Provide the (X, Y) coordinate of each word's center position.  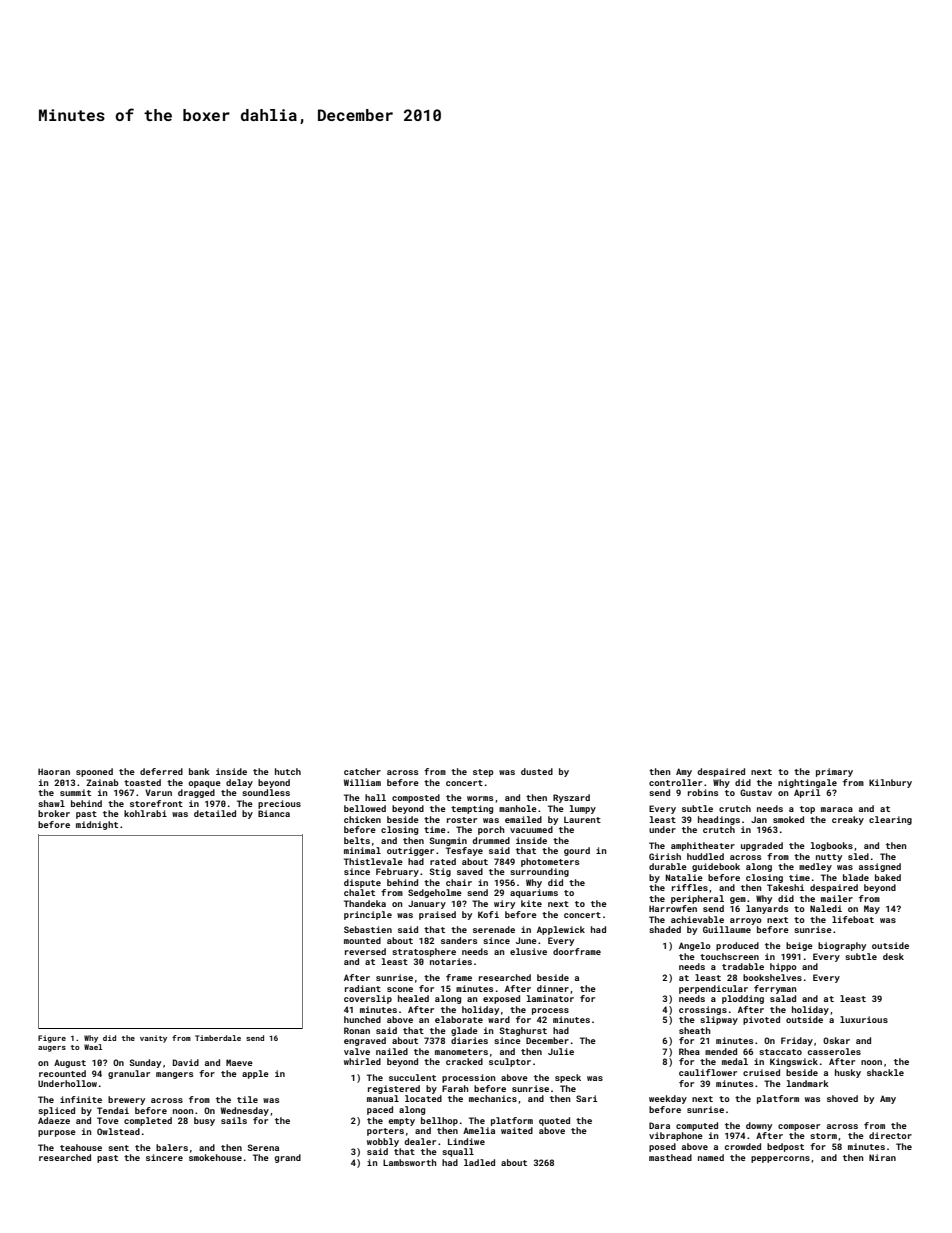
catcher (362, 771)
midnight (97, 825)
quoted (554, 1121)
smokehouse (215, 1157)
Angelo (695, 946)
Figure (52, 1039)
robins (703, 792)
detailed (215, 813)
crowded (743, 1146)
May (872, 909)
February (397, 872)
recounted (62, 1073)
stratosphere (424, 952)
